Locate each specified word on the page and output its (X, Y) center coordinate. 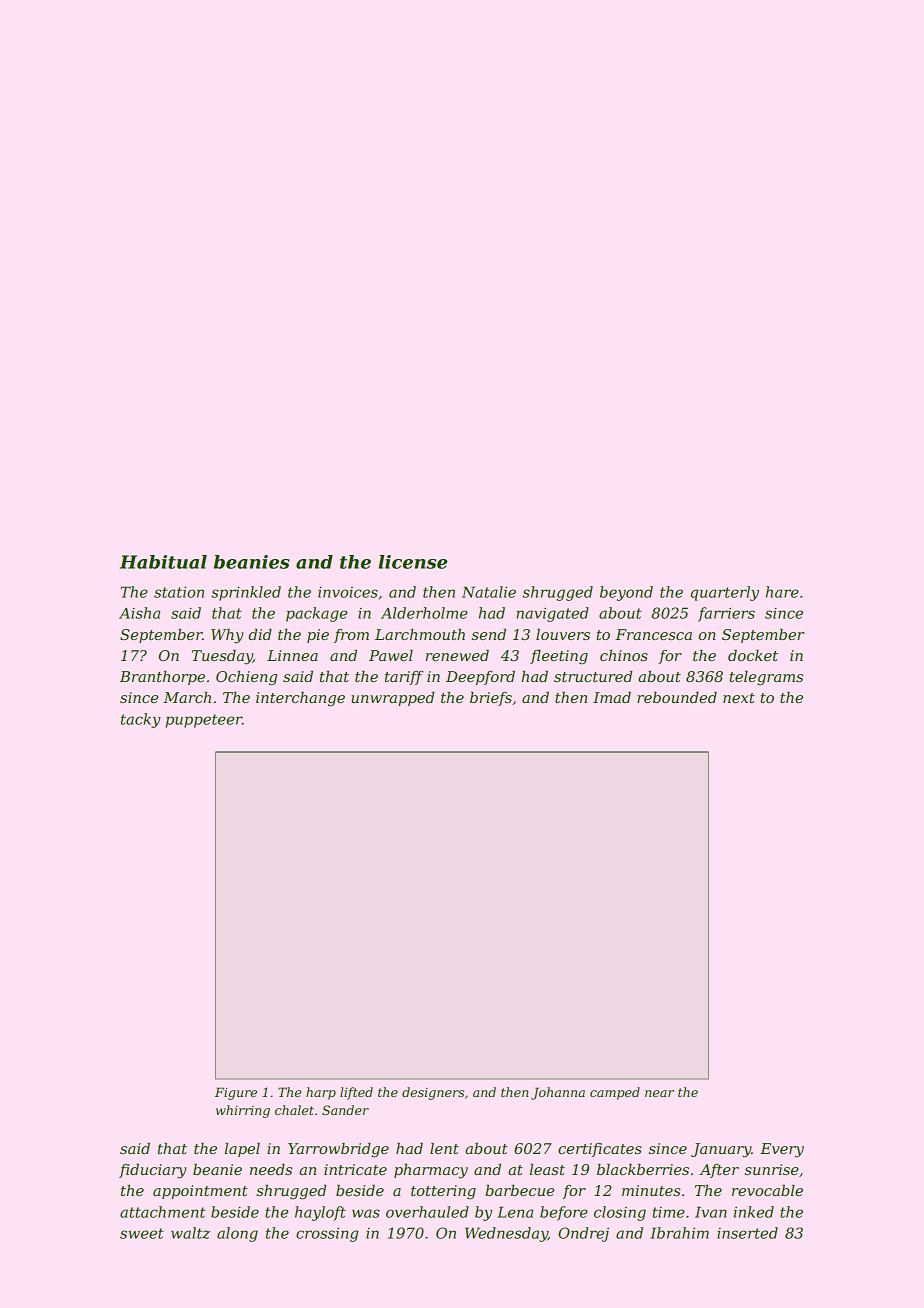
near (659, 1093)
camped (615, 1093)
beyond (626, 593)
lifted (356, 1093)
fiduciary (153, 1171)
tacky (141, 720)
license (413, 562)
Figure (236, 1093)
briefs (491, 699)
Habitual (163, 562)
